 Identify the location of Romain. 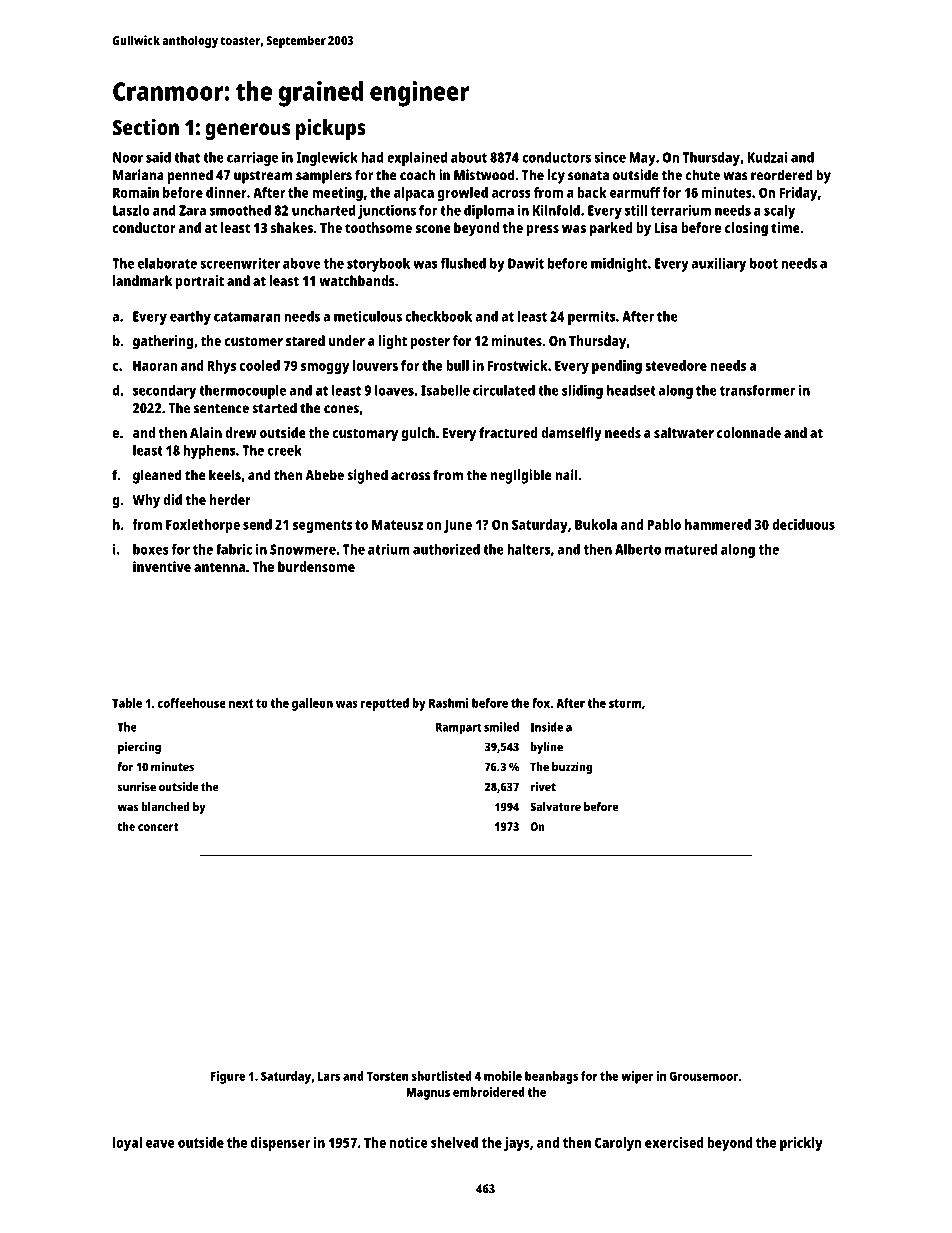
(136, 192).
